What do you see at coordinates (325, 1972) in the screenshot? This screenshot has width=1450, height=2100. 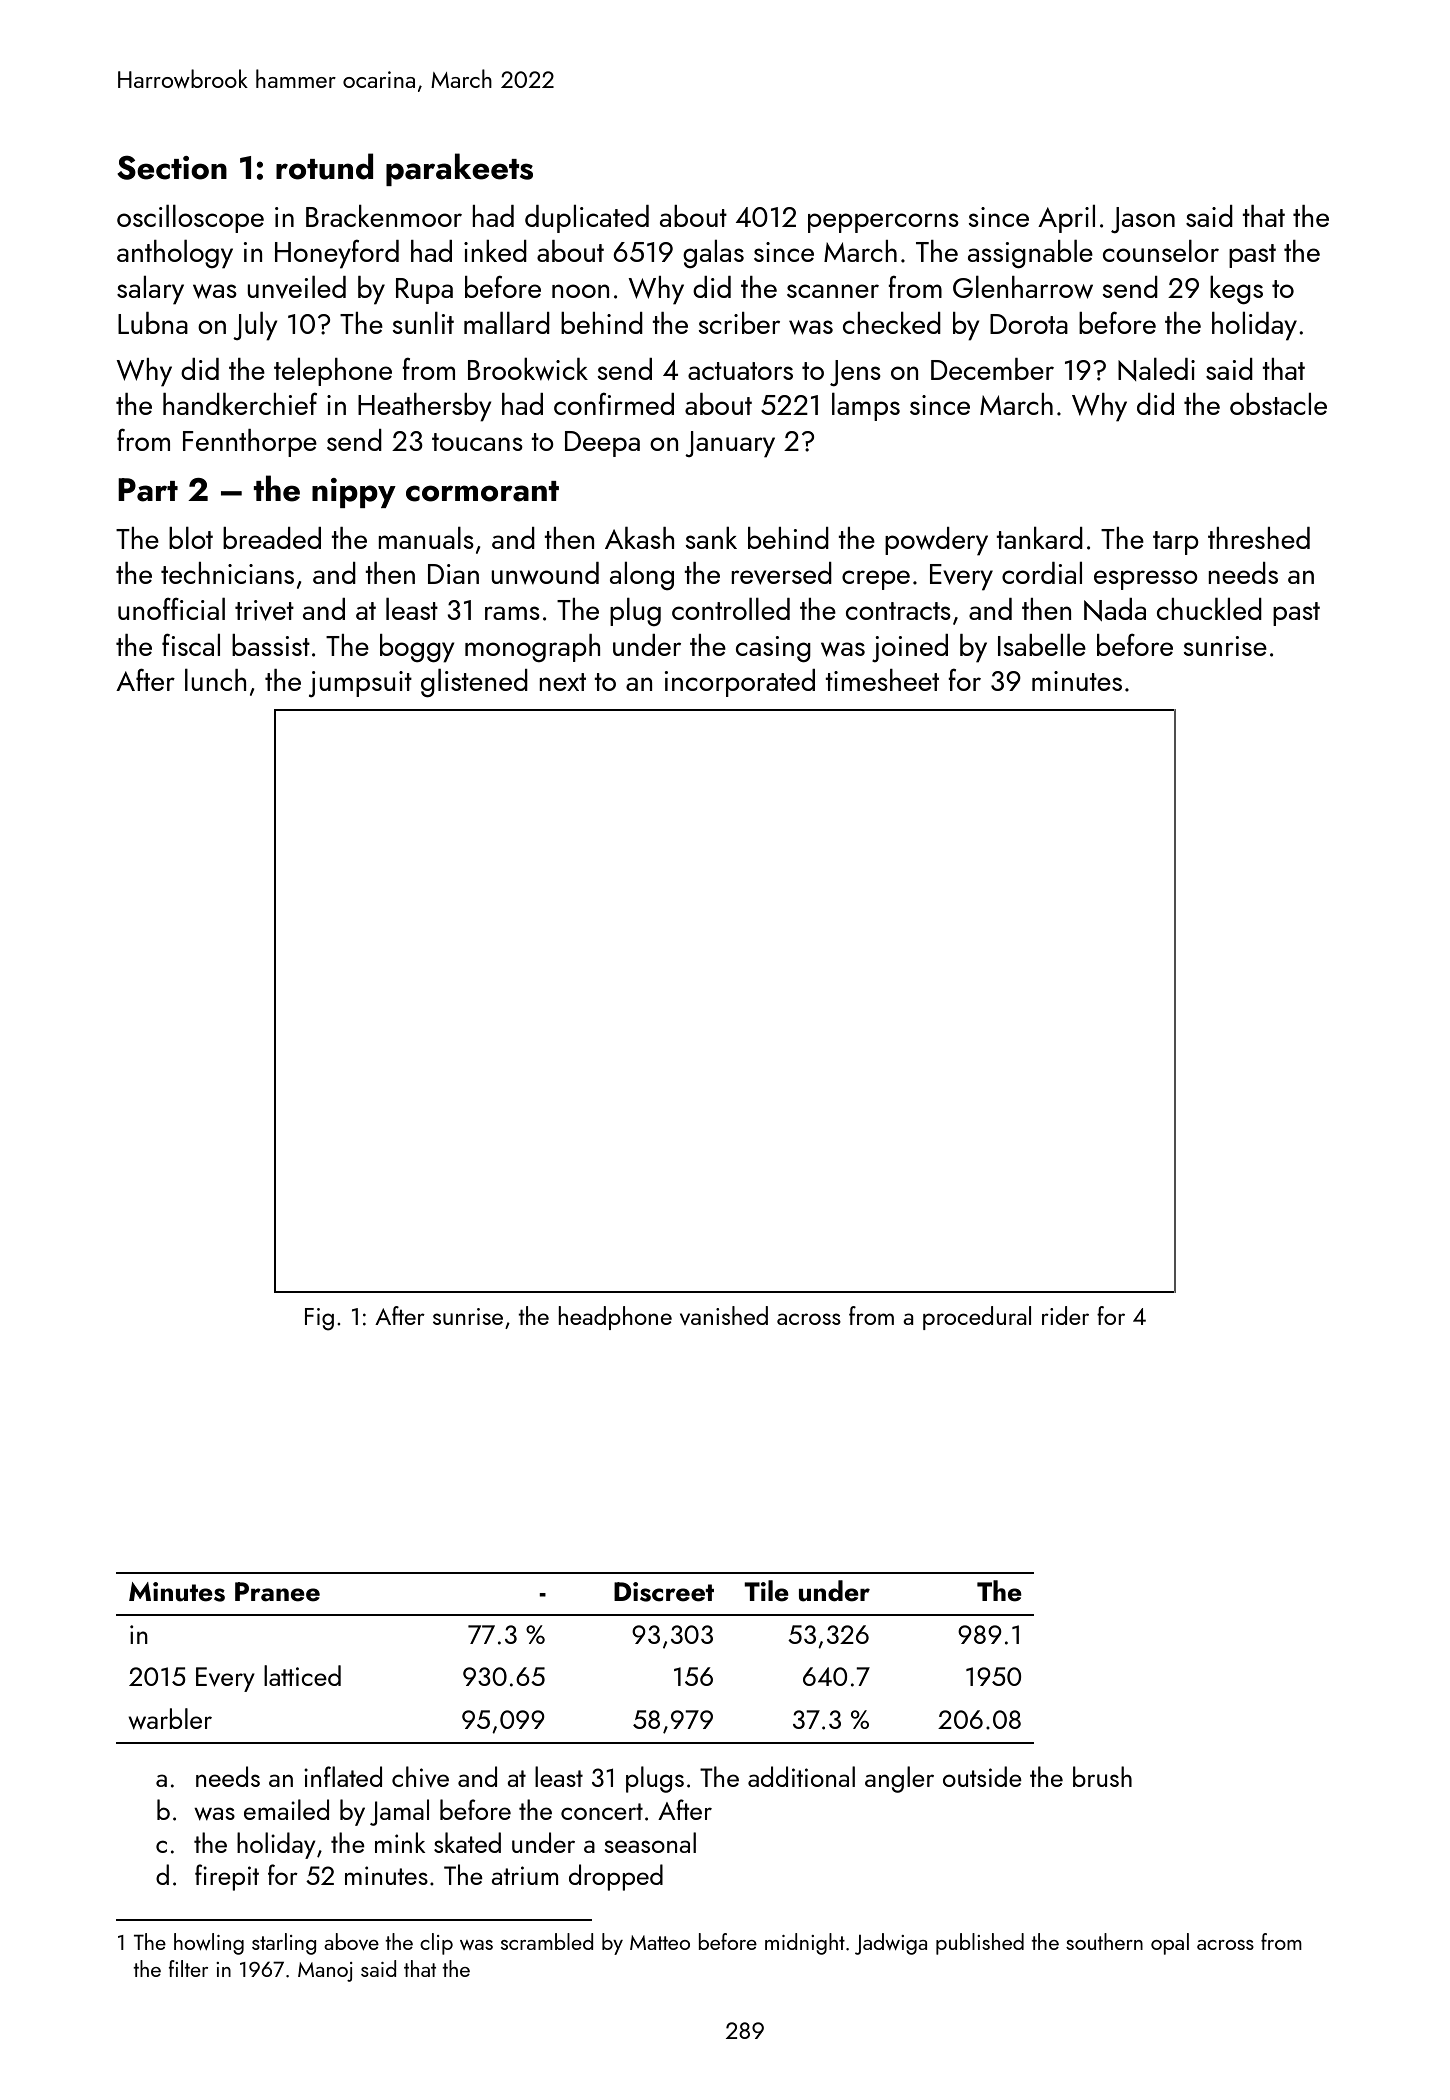 I see `Manoj` at bounding box center [325, 1972].
